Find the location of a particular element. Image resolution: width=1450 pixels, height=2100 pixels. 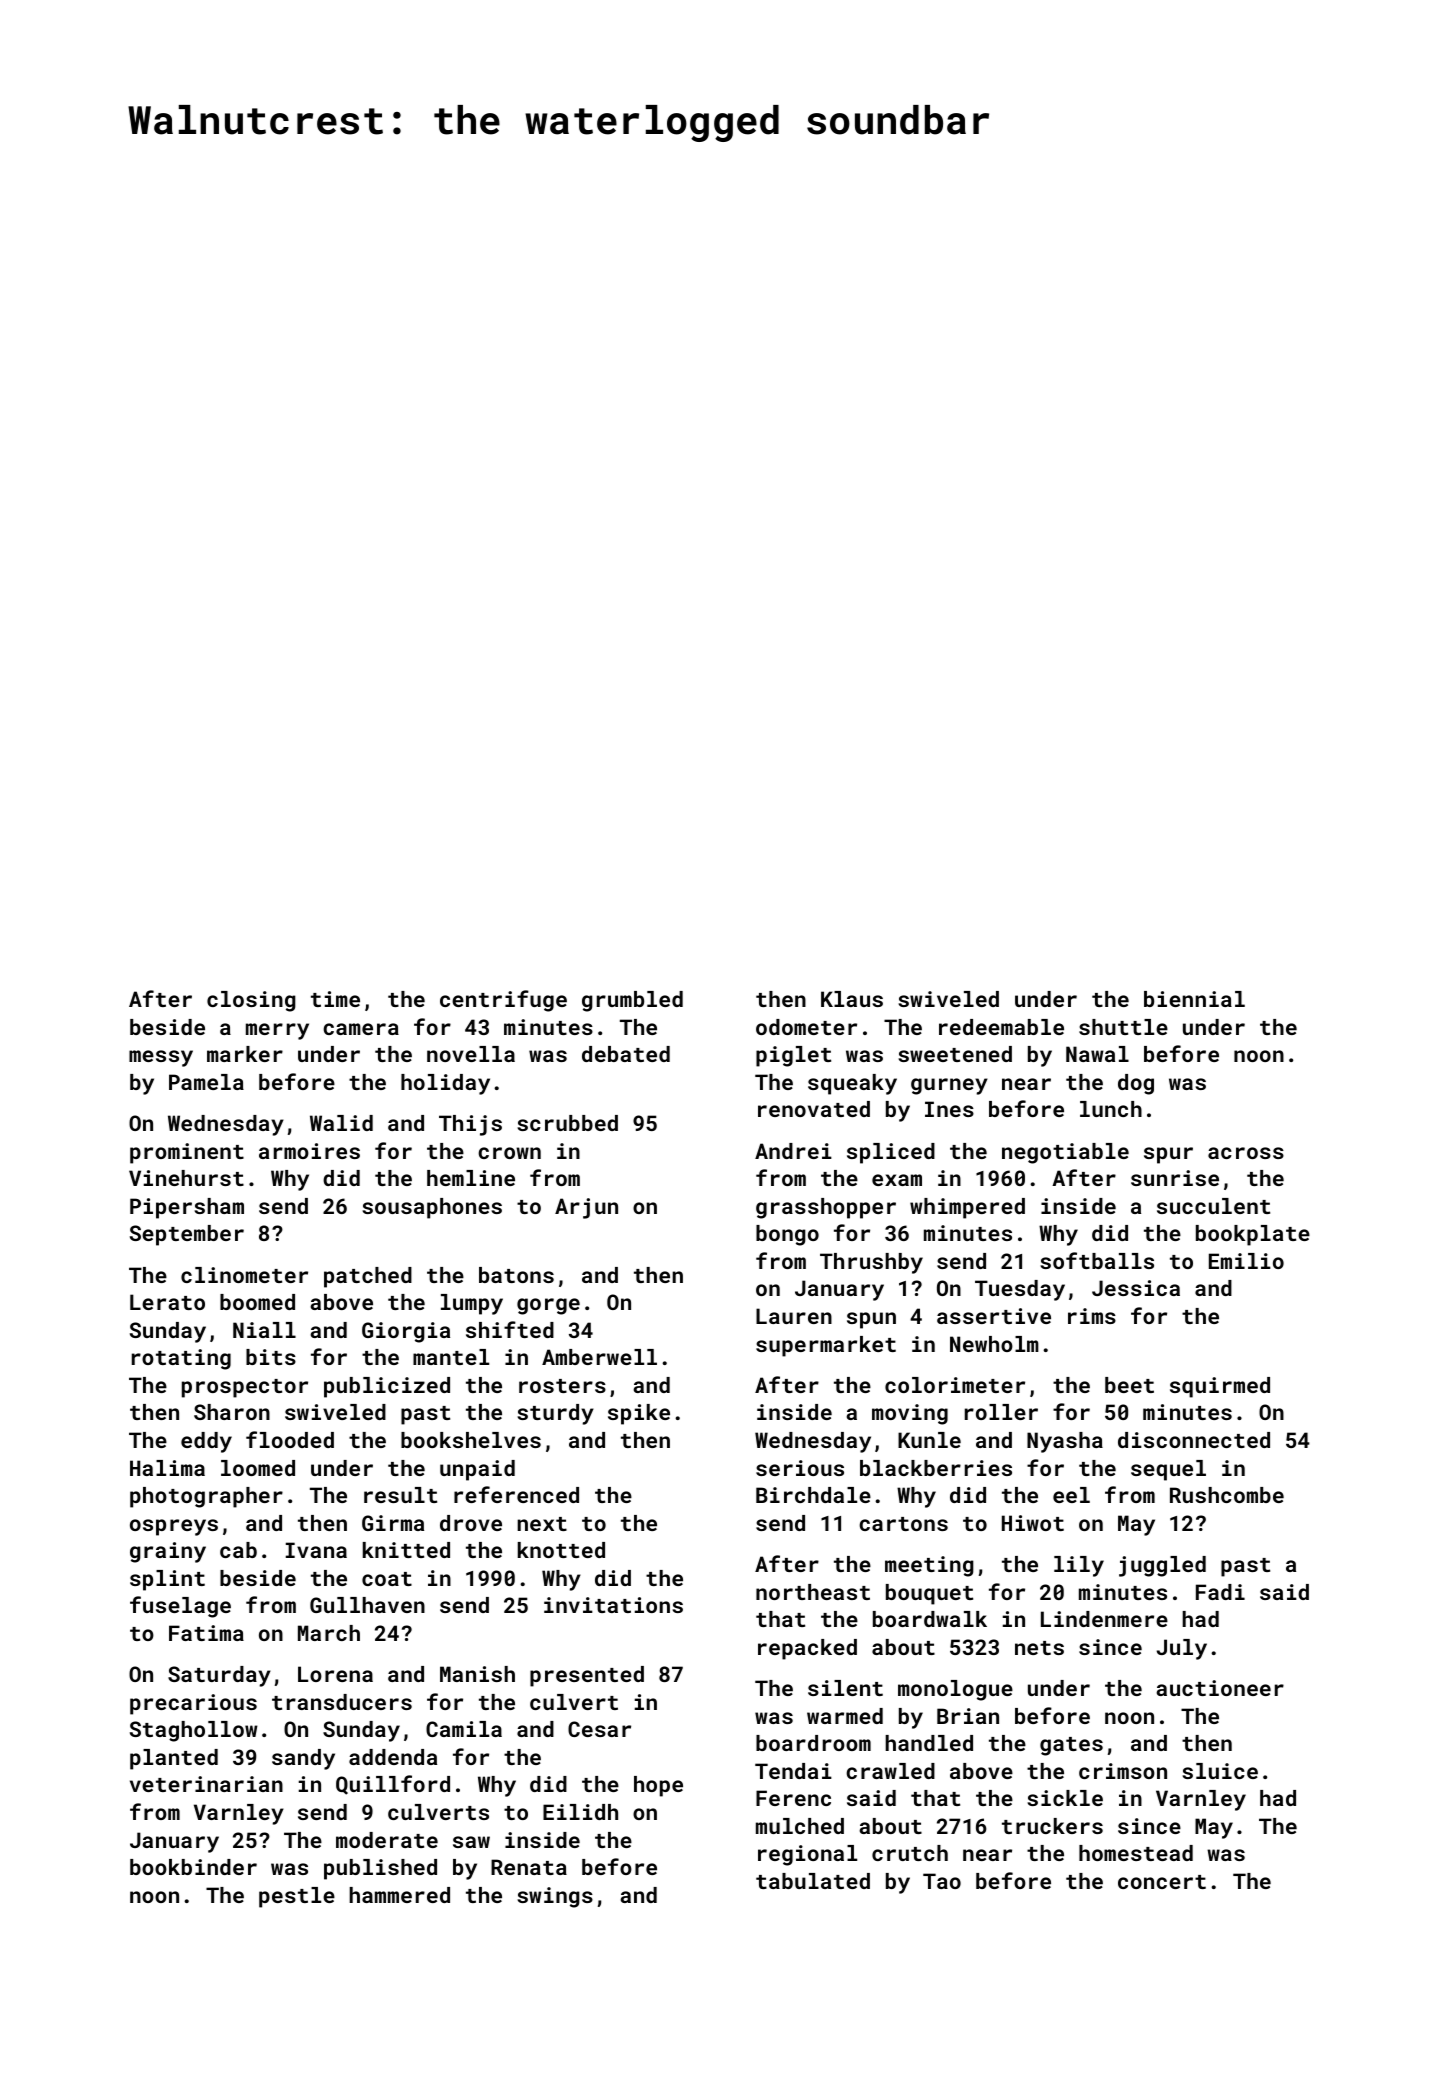

repacked is located at coordinates (807, 1649).
